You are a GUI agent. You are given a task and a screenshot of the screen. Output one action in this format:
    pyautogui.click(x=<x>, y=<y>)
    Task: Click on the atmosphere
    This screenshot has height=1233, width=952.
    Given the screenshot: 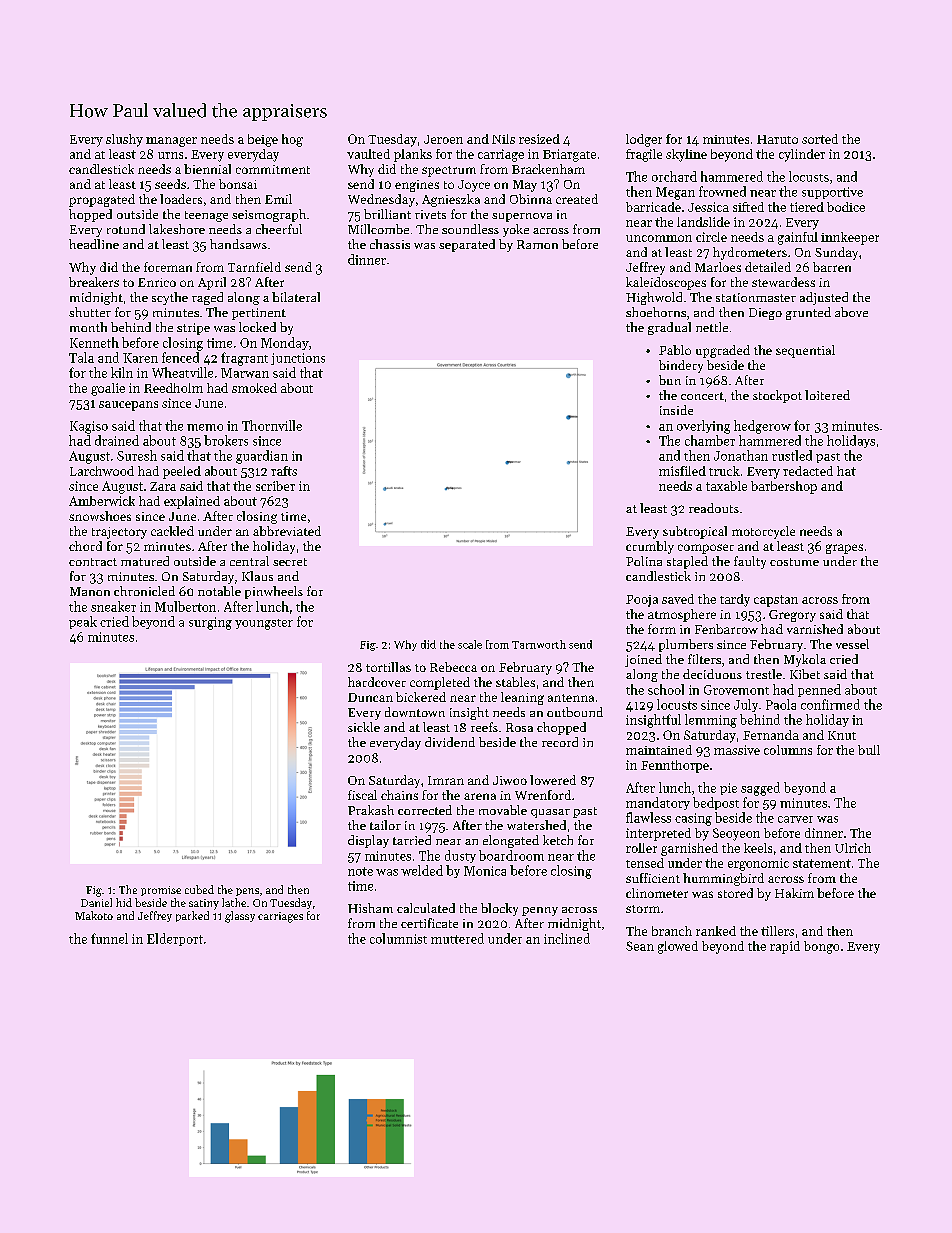 What is the action you would take?
    pyautogui.click(x=682, y=615)
